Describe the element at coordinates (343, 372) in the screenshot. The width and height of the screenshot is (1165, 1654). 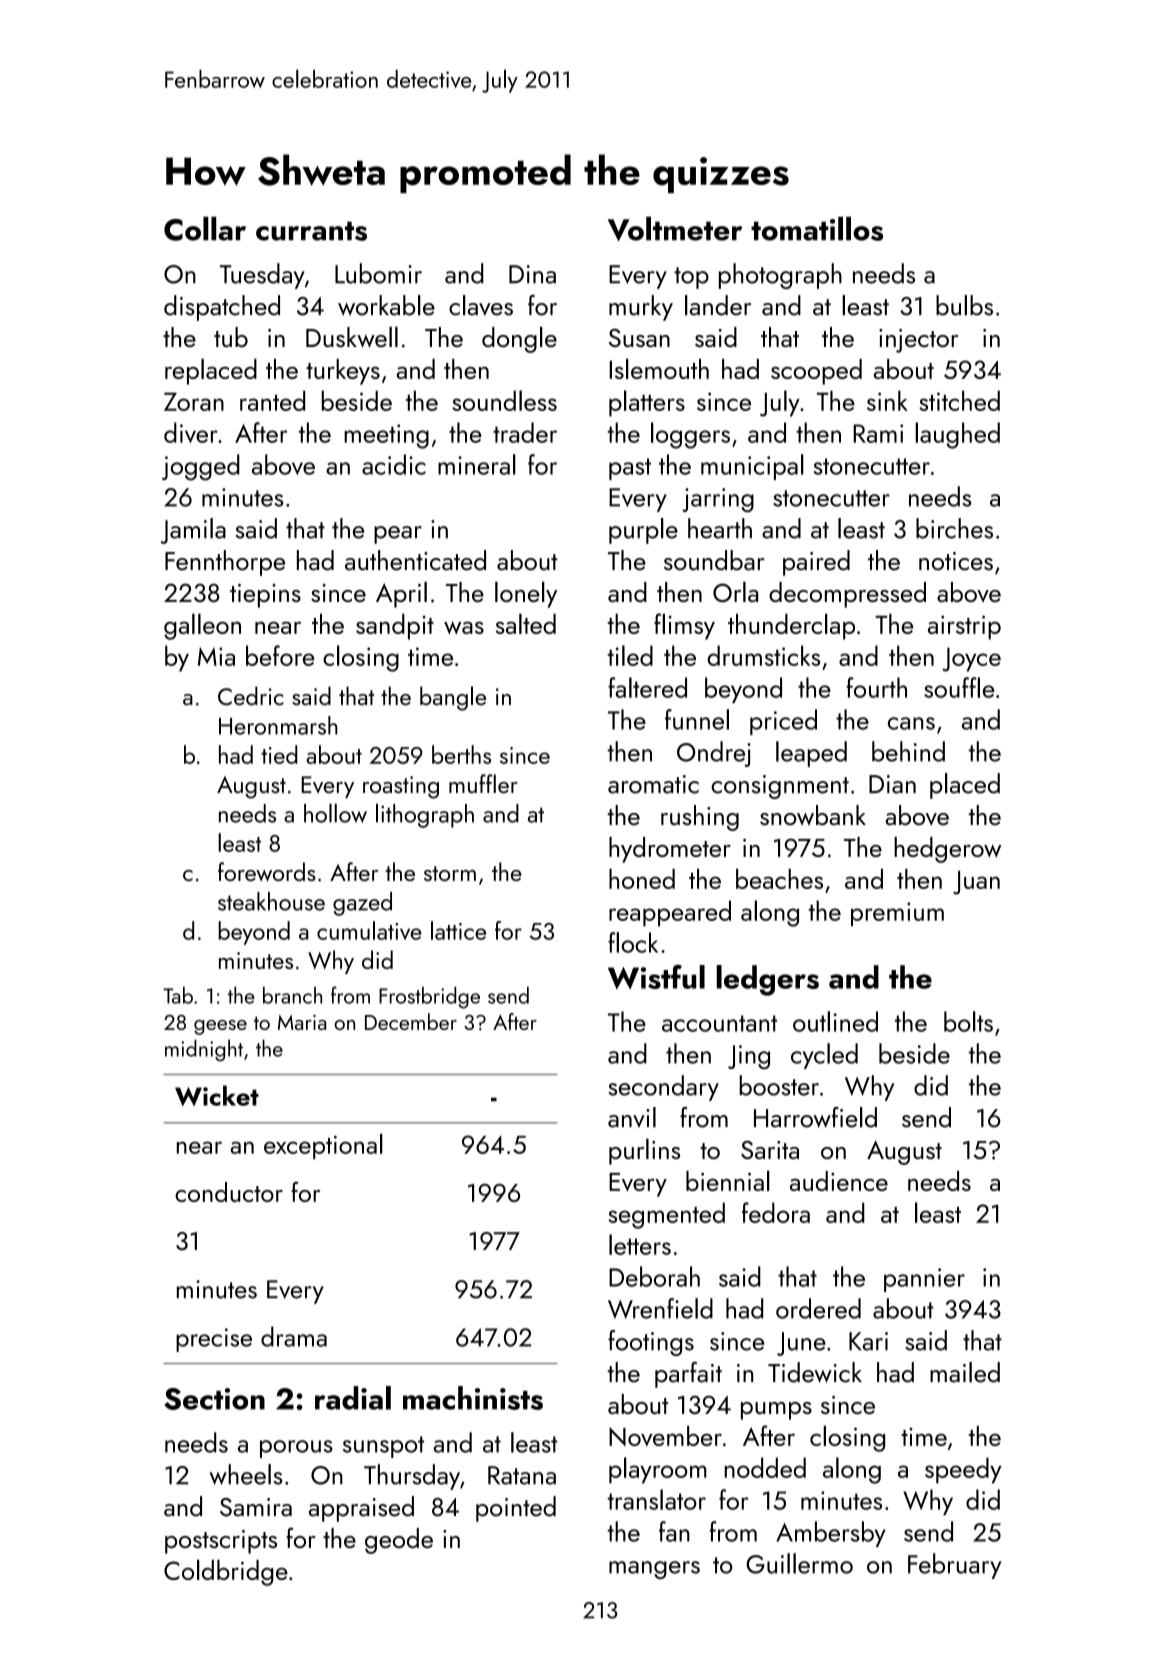
I see `turkeys` at that location.
